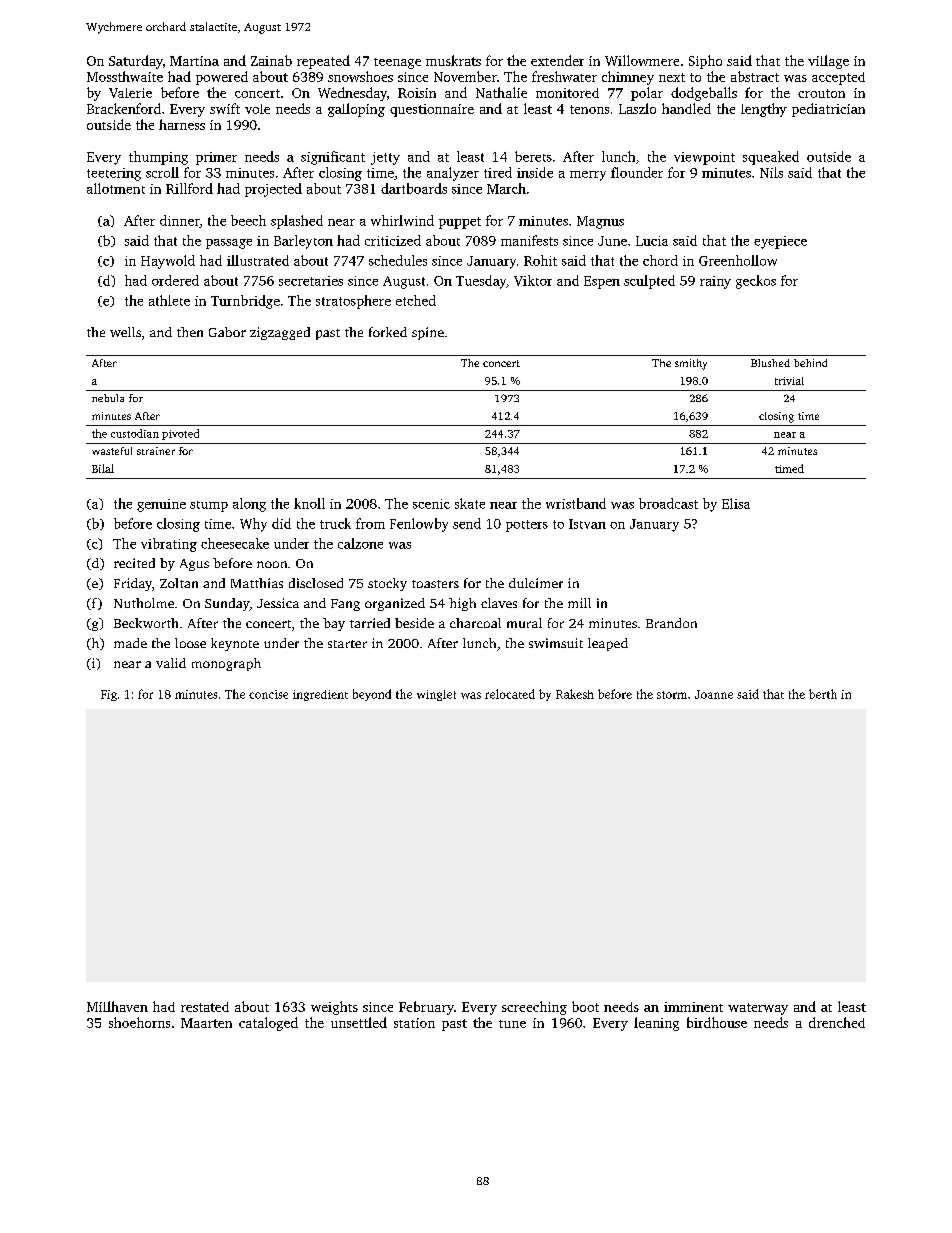  What do you see at coordinates (828, 110) in the image?
I see `pediatrician` at bounding box center [828, 110].
